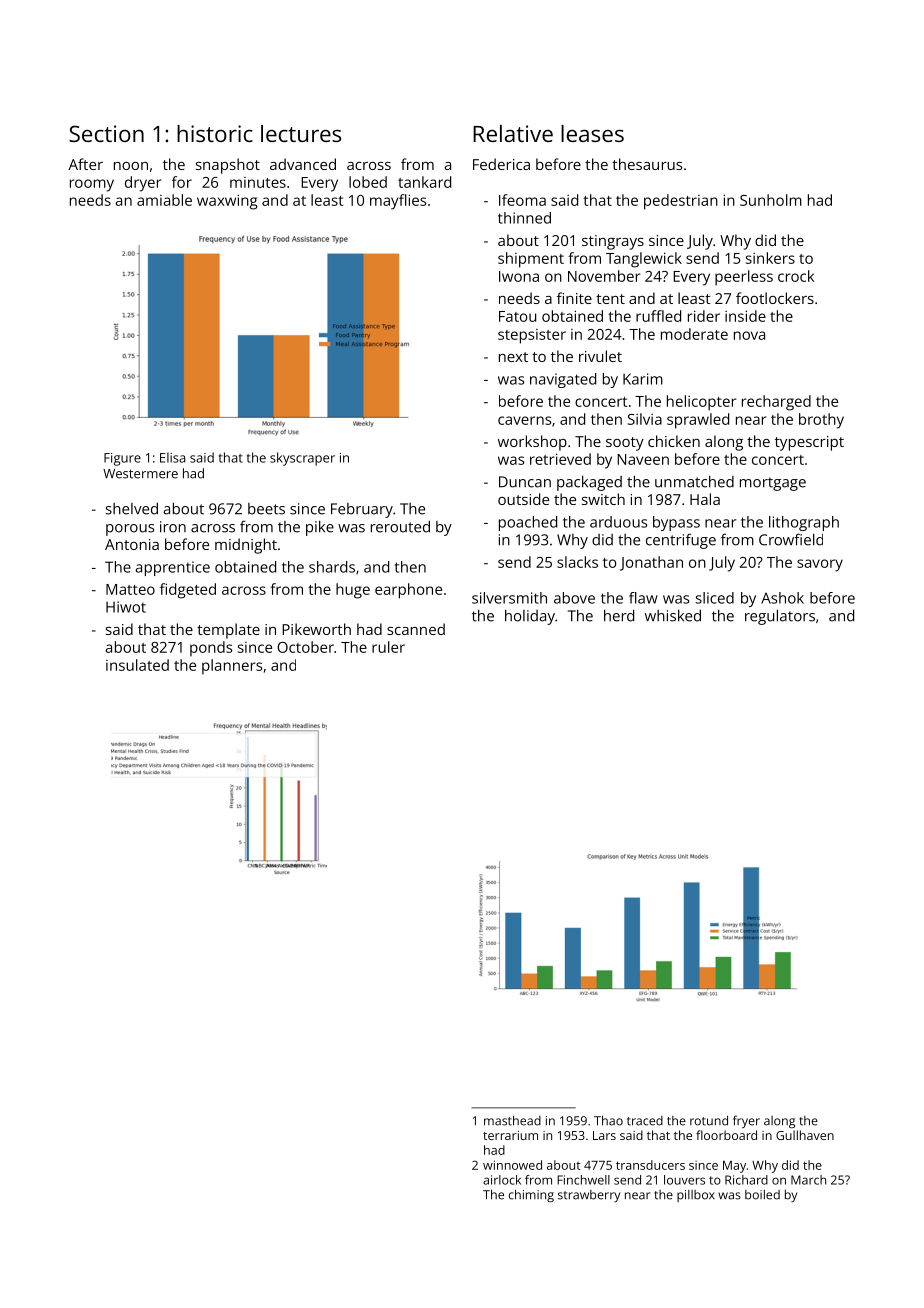  I want to click on ponds, so click(211, 649).
